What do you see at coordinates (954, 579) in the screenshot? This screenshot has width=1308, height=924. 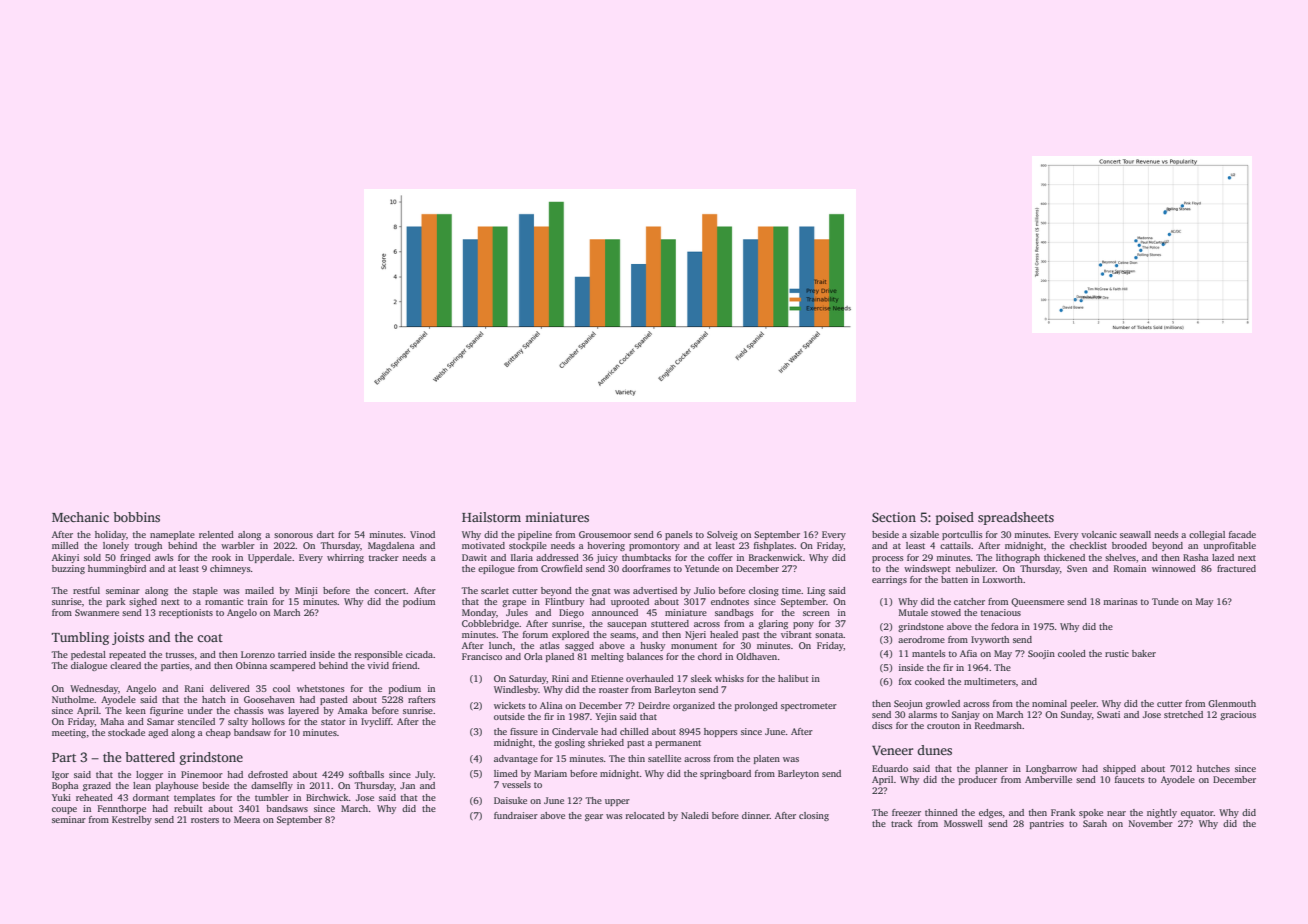 I see `batten` at bounding box center [954, 579].
